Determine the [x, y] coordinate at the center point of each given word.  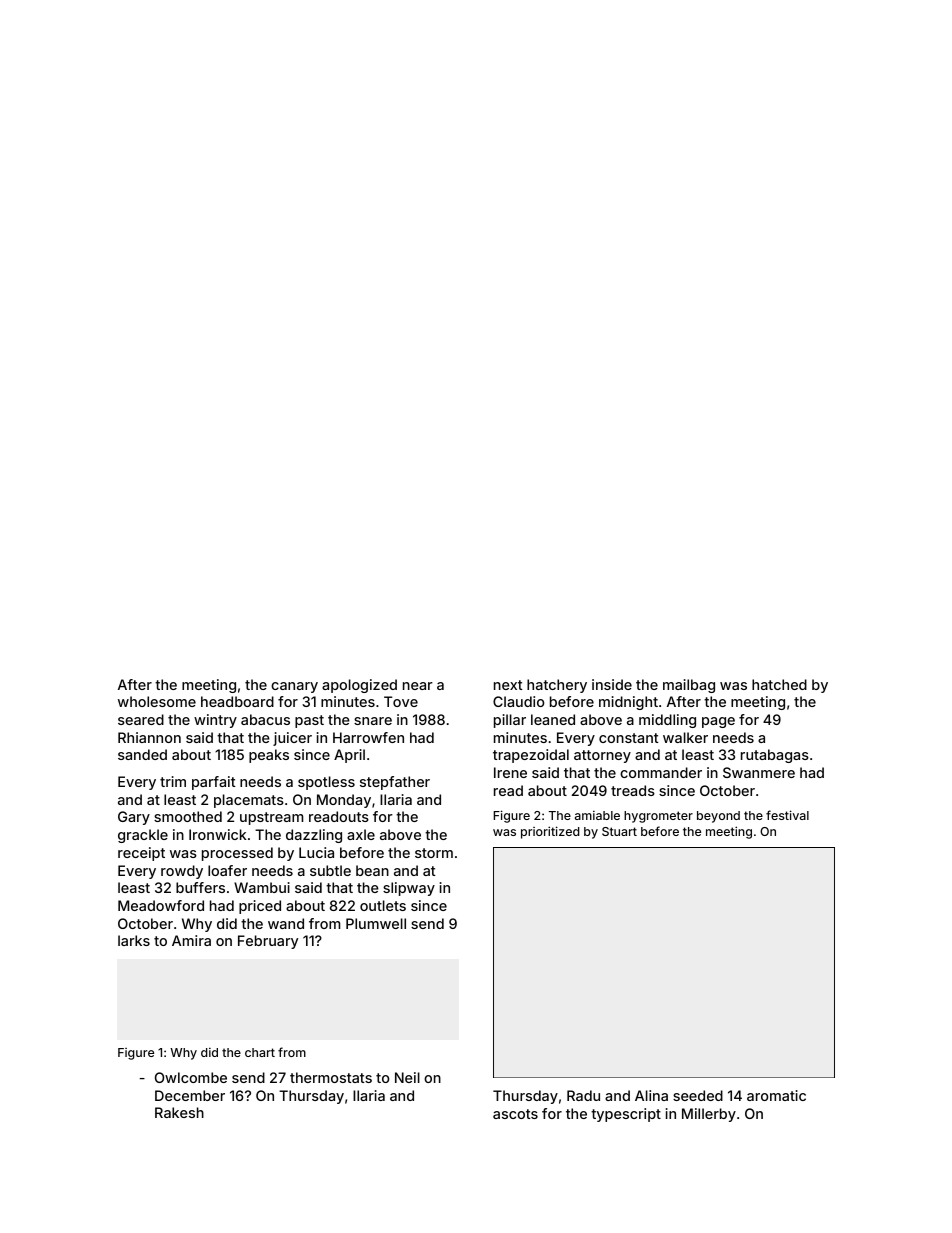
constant [629, 738]
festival [787, 815]
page [718, 722]
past [309, 721]
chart [260, 1052]
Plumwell [376, 923]
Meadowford [161, 905]
